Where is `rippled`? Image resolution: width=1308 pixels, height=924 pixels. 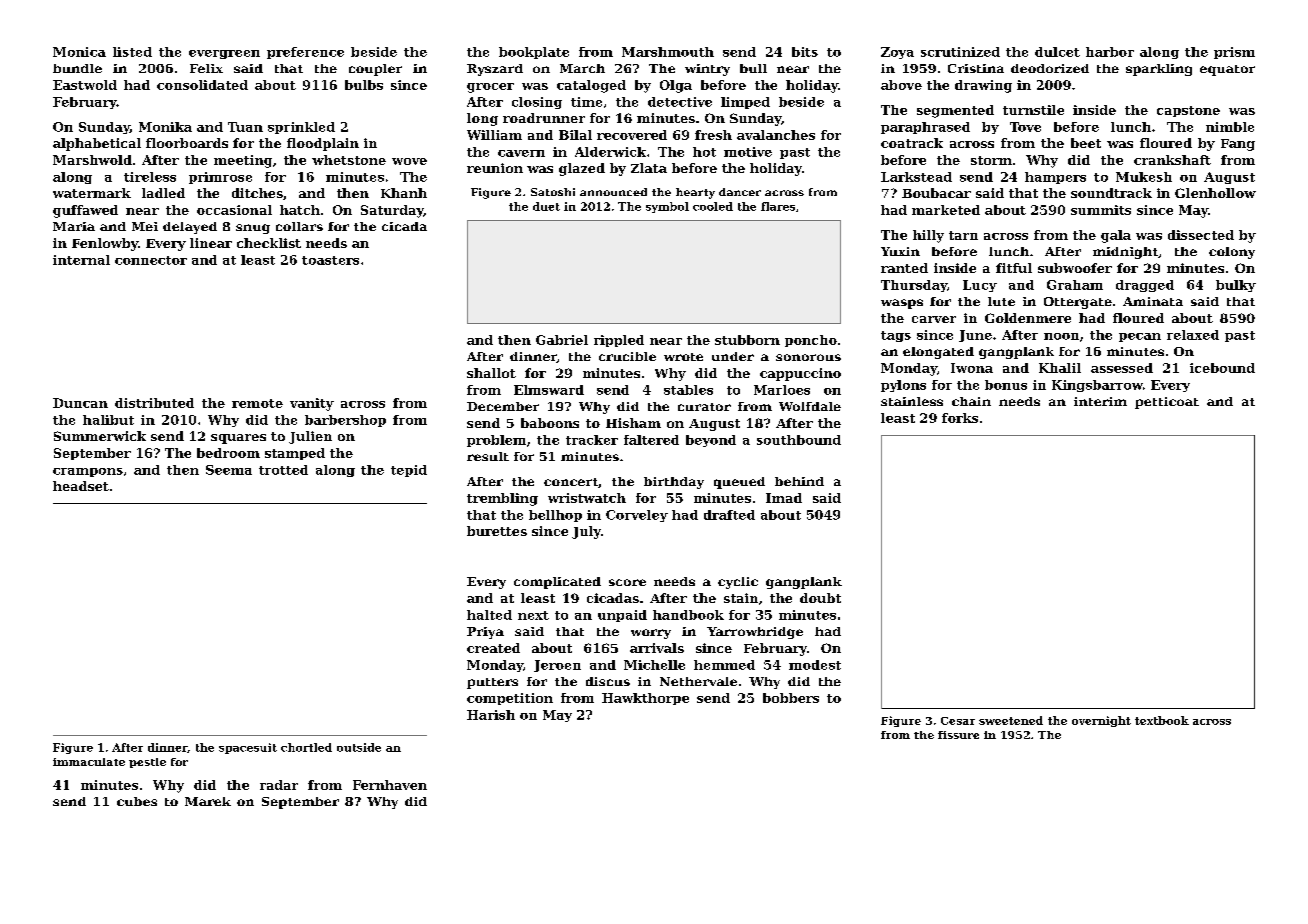 rippled is located at coordinates (619, 341).
